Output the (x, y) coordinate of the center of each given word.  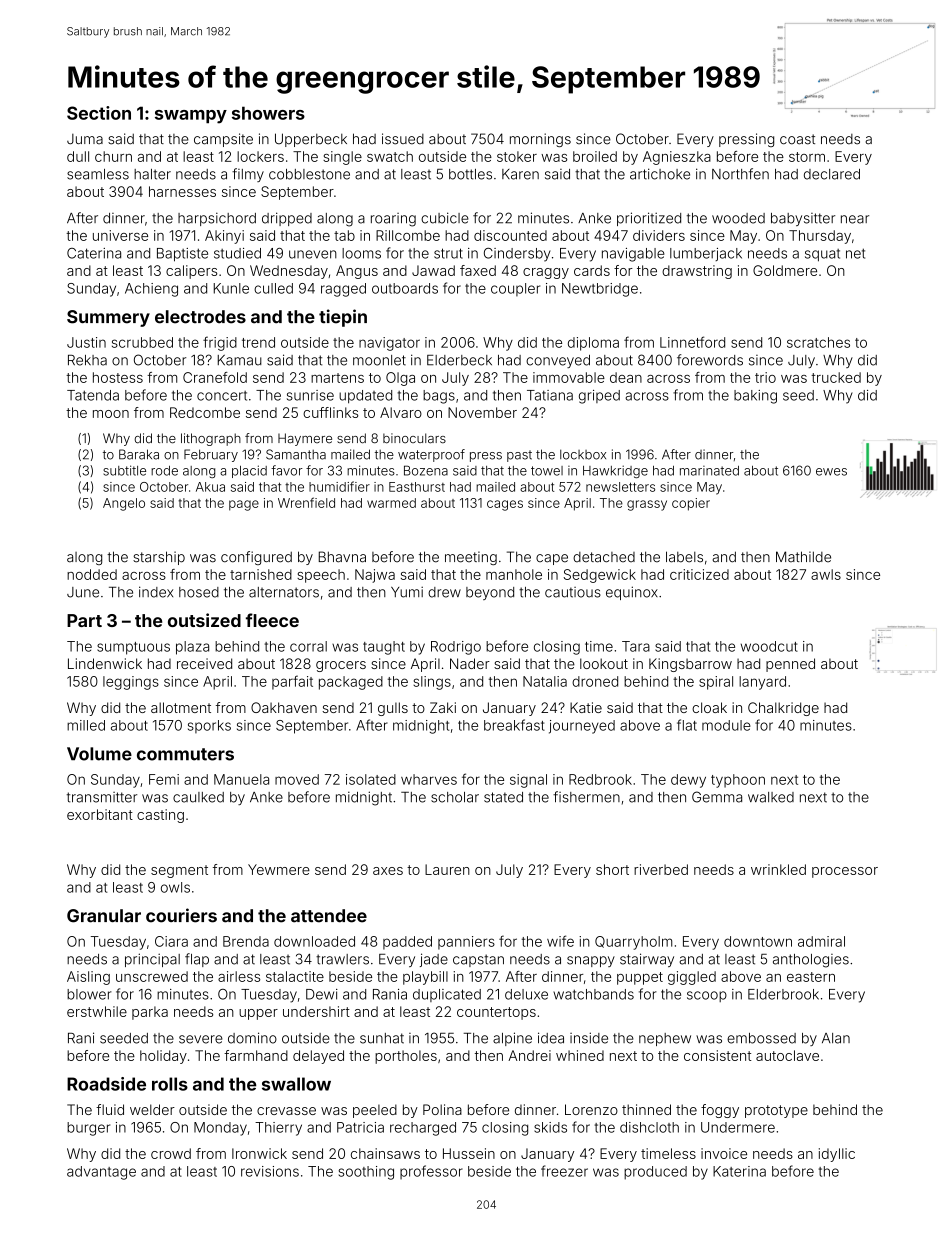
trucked (836, 377)
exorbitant (100, 814)
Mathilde (803, 557)
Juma (85, 139)
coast (797, 139)
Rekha (87, 360)
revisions (270, 1171)
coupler (515, 289)
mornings (540, 140)
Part (84, 620)
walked (771, 797)
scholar (455, 797)
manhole (514, 574)
